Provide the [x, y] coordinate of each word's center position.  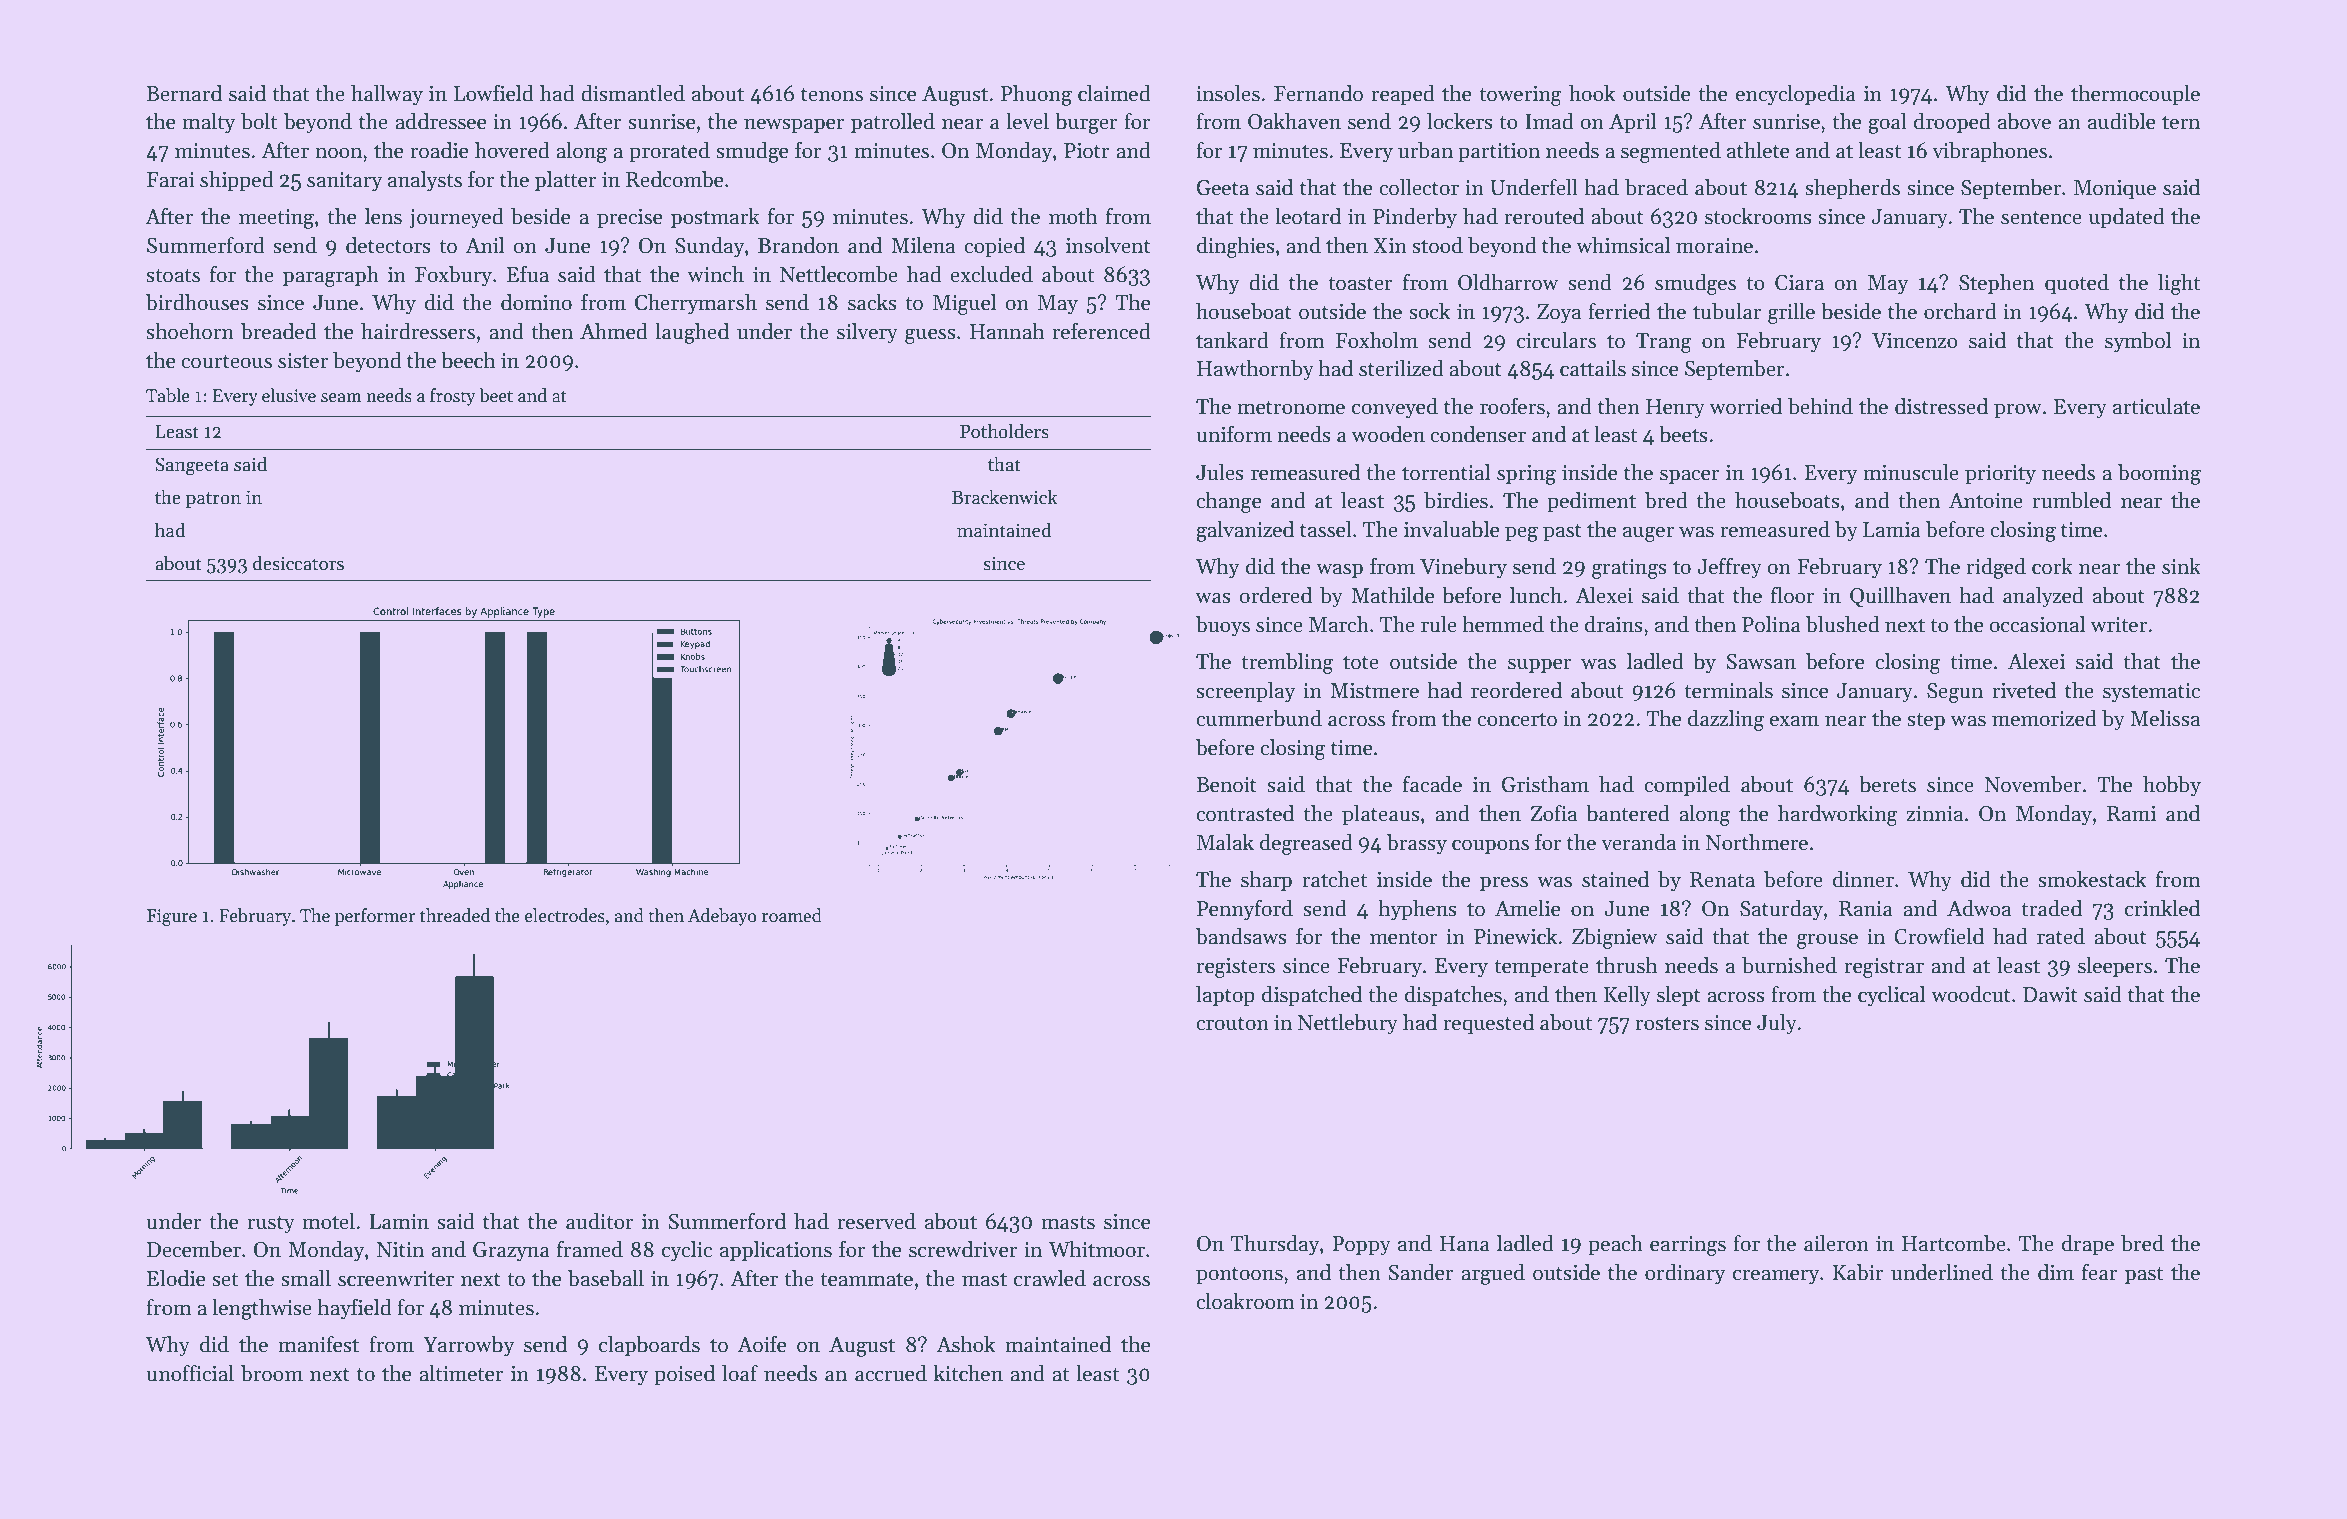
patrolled [893, 123]
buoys [1223, 626]
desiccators [298, 563]
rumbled [2071, 500]
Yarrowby [468, 1346]
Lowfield [494, 93]
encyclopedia [1796, 95]
